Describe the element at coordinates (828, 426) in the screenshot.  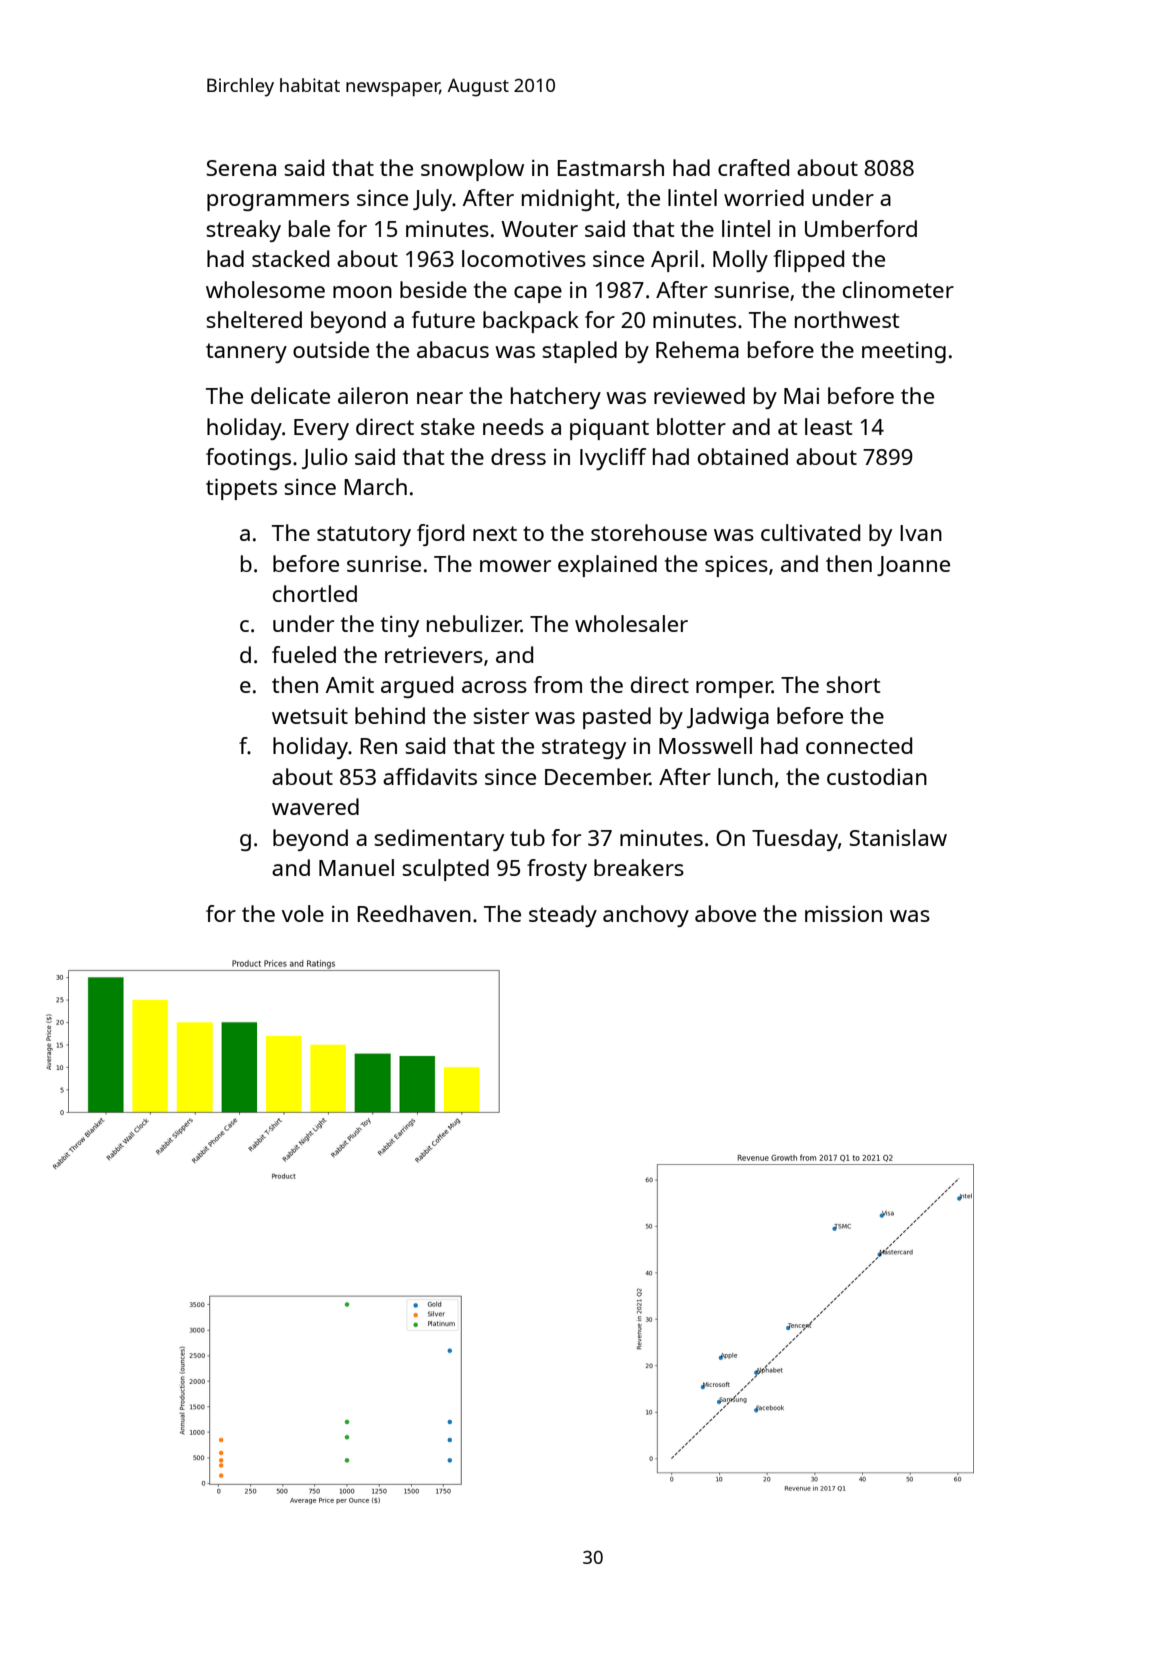
I see `least` at that location.
